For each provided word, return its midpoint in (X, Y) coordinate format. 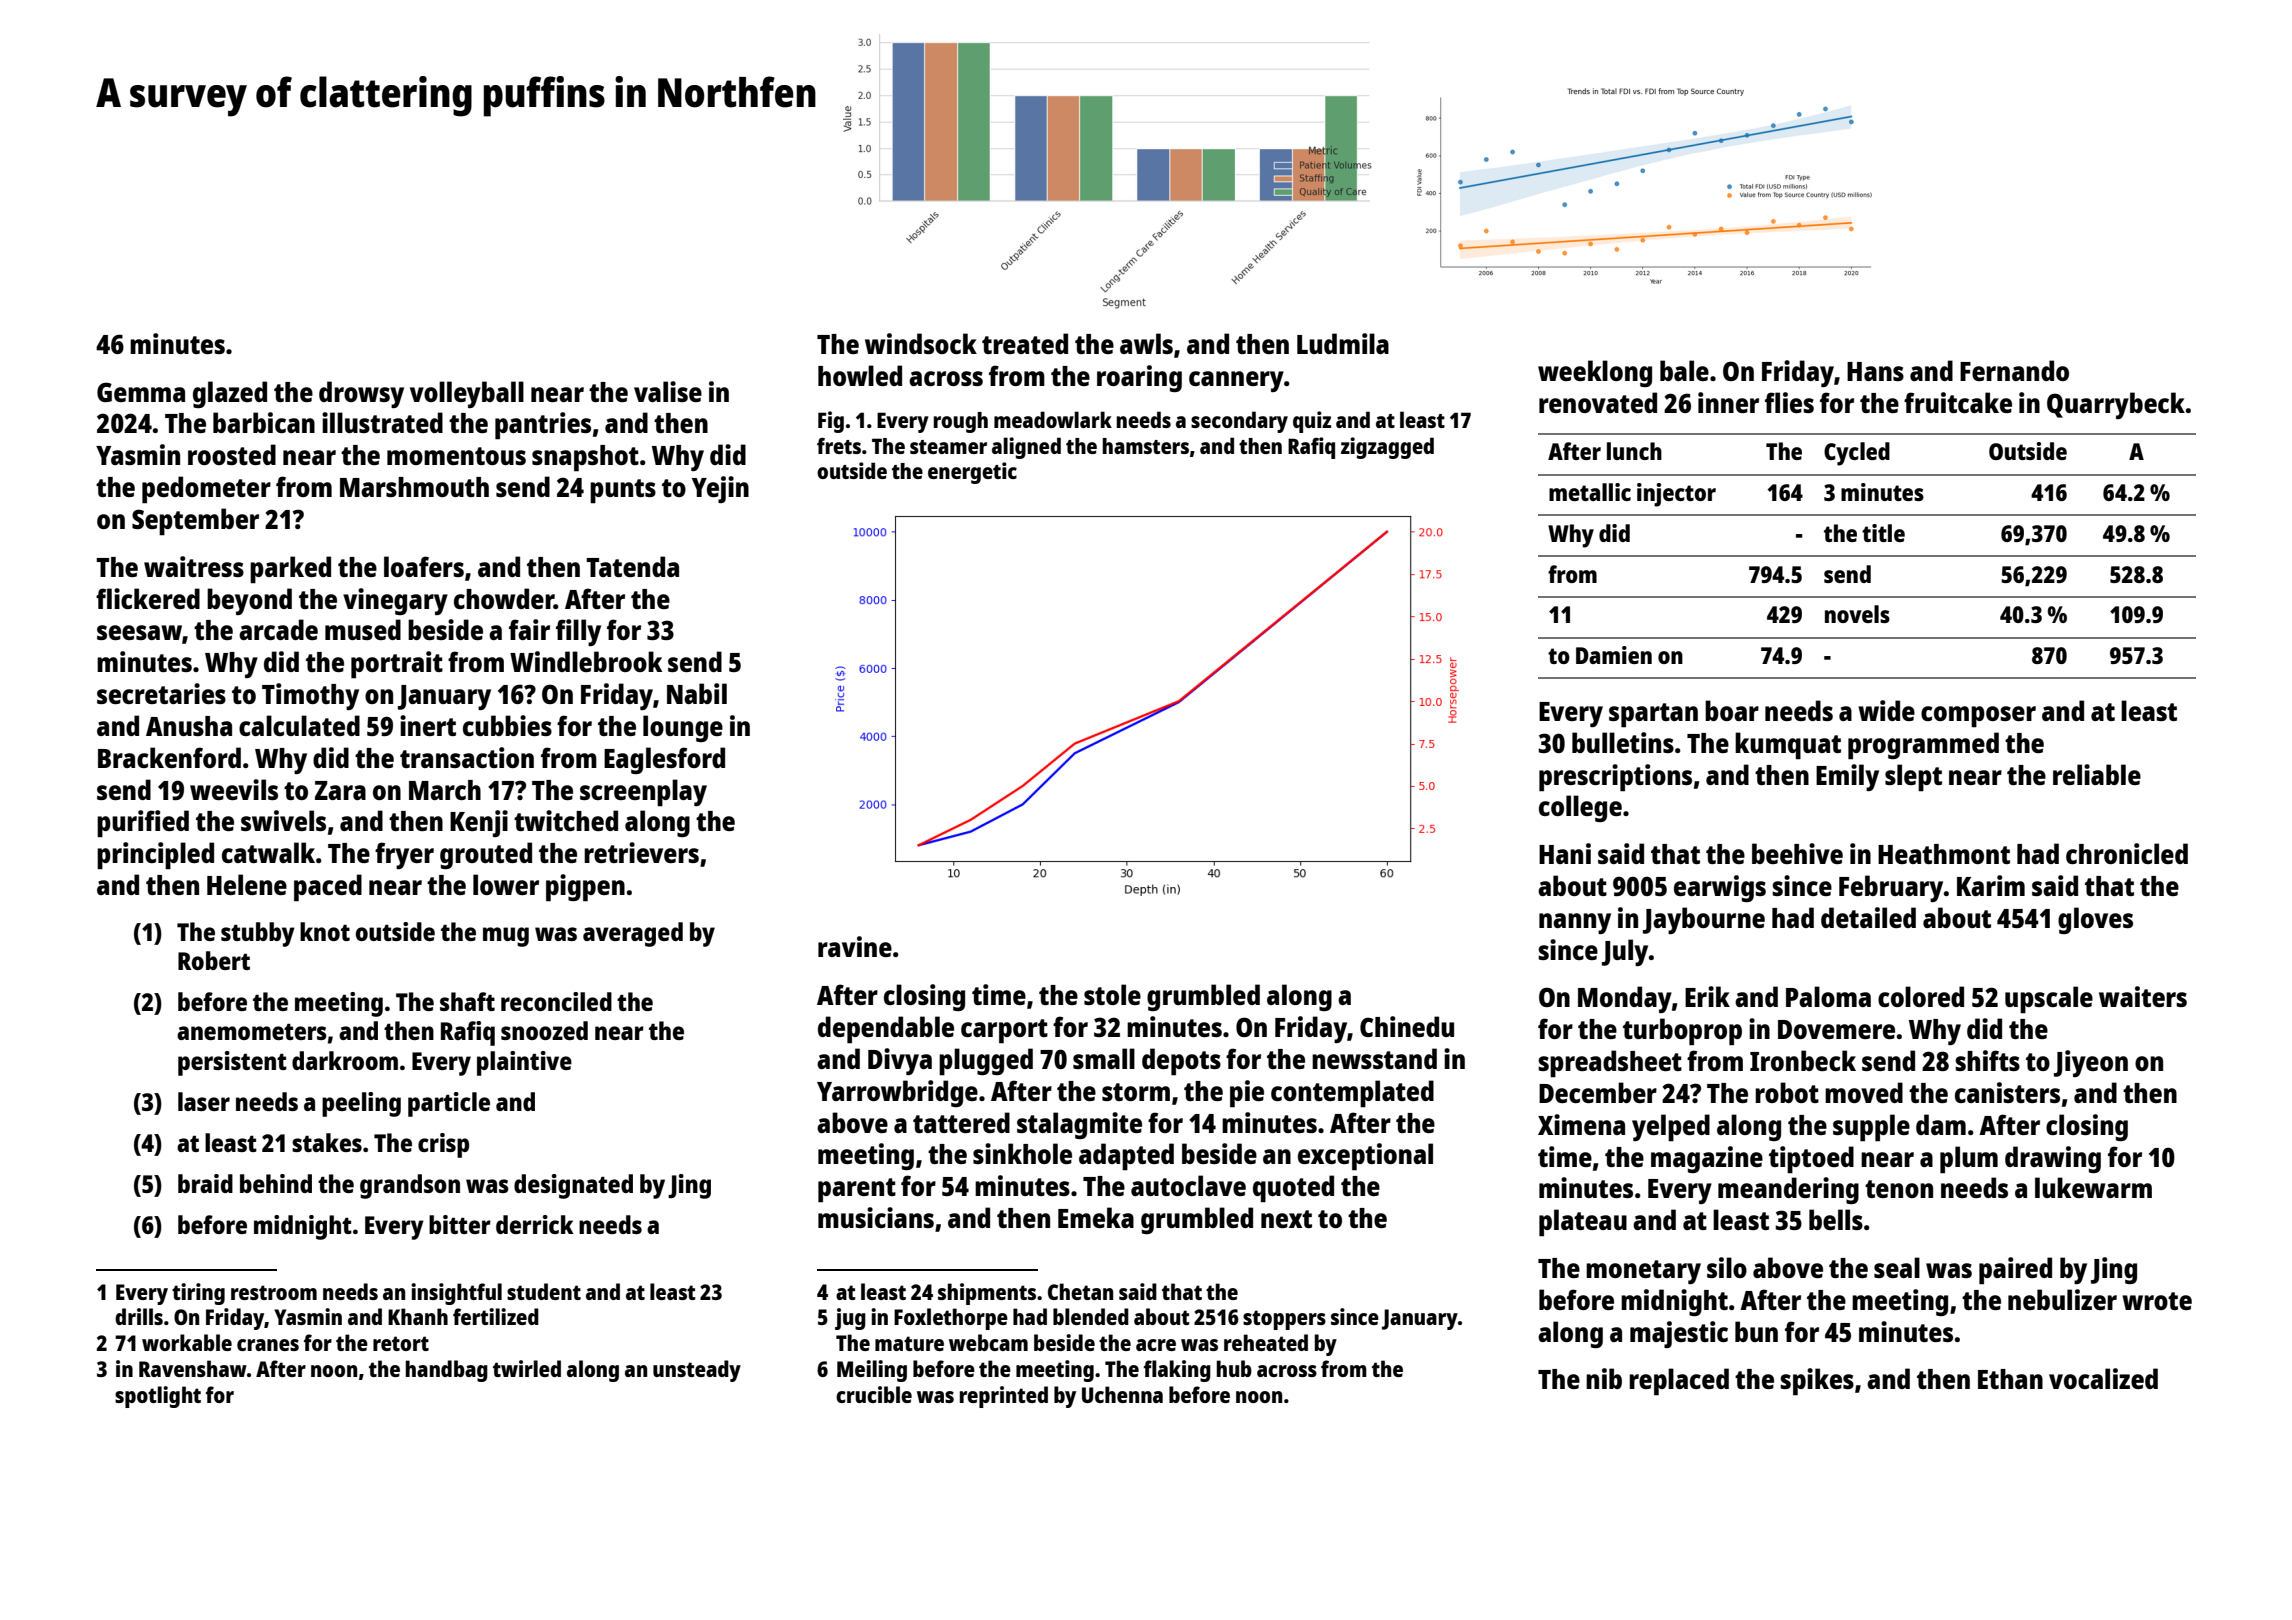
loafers (424, 566)
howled (860, 375)
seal (1897, 1267)
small (1104, 1058)
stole (1112, 994)
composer (1978, 717)
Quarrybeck (2116, 405)
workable (187, 1342)
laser (204, 1101)
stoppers (1284, 1320)
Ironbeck (1803, 1060)
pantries (543, 426)
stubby (258, 934)
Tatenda (632, 566)
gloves (2095, 920)
